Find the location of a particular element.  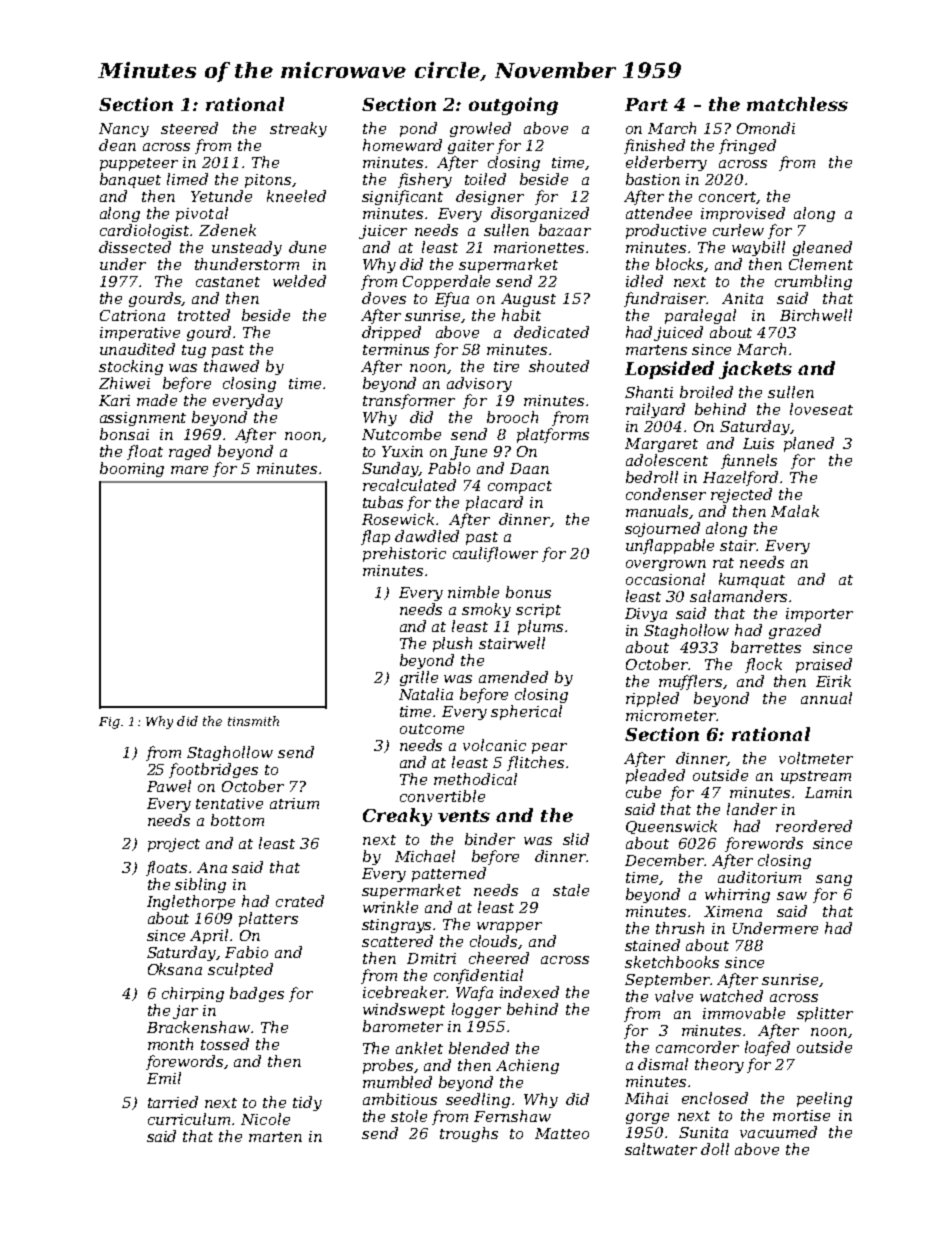

outgoing is located at coordinates (513, 106).
